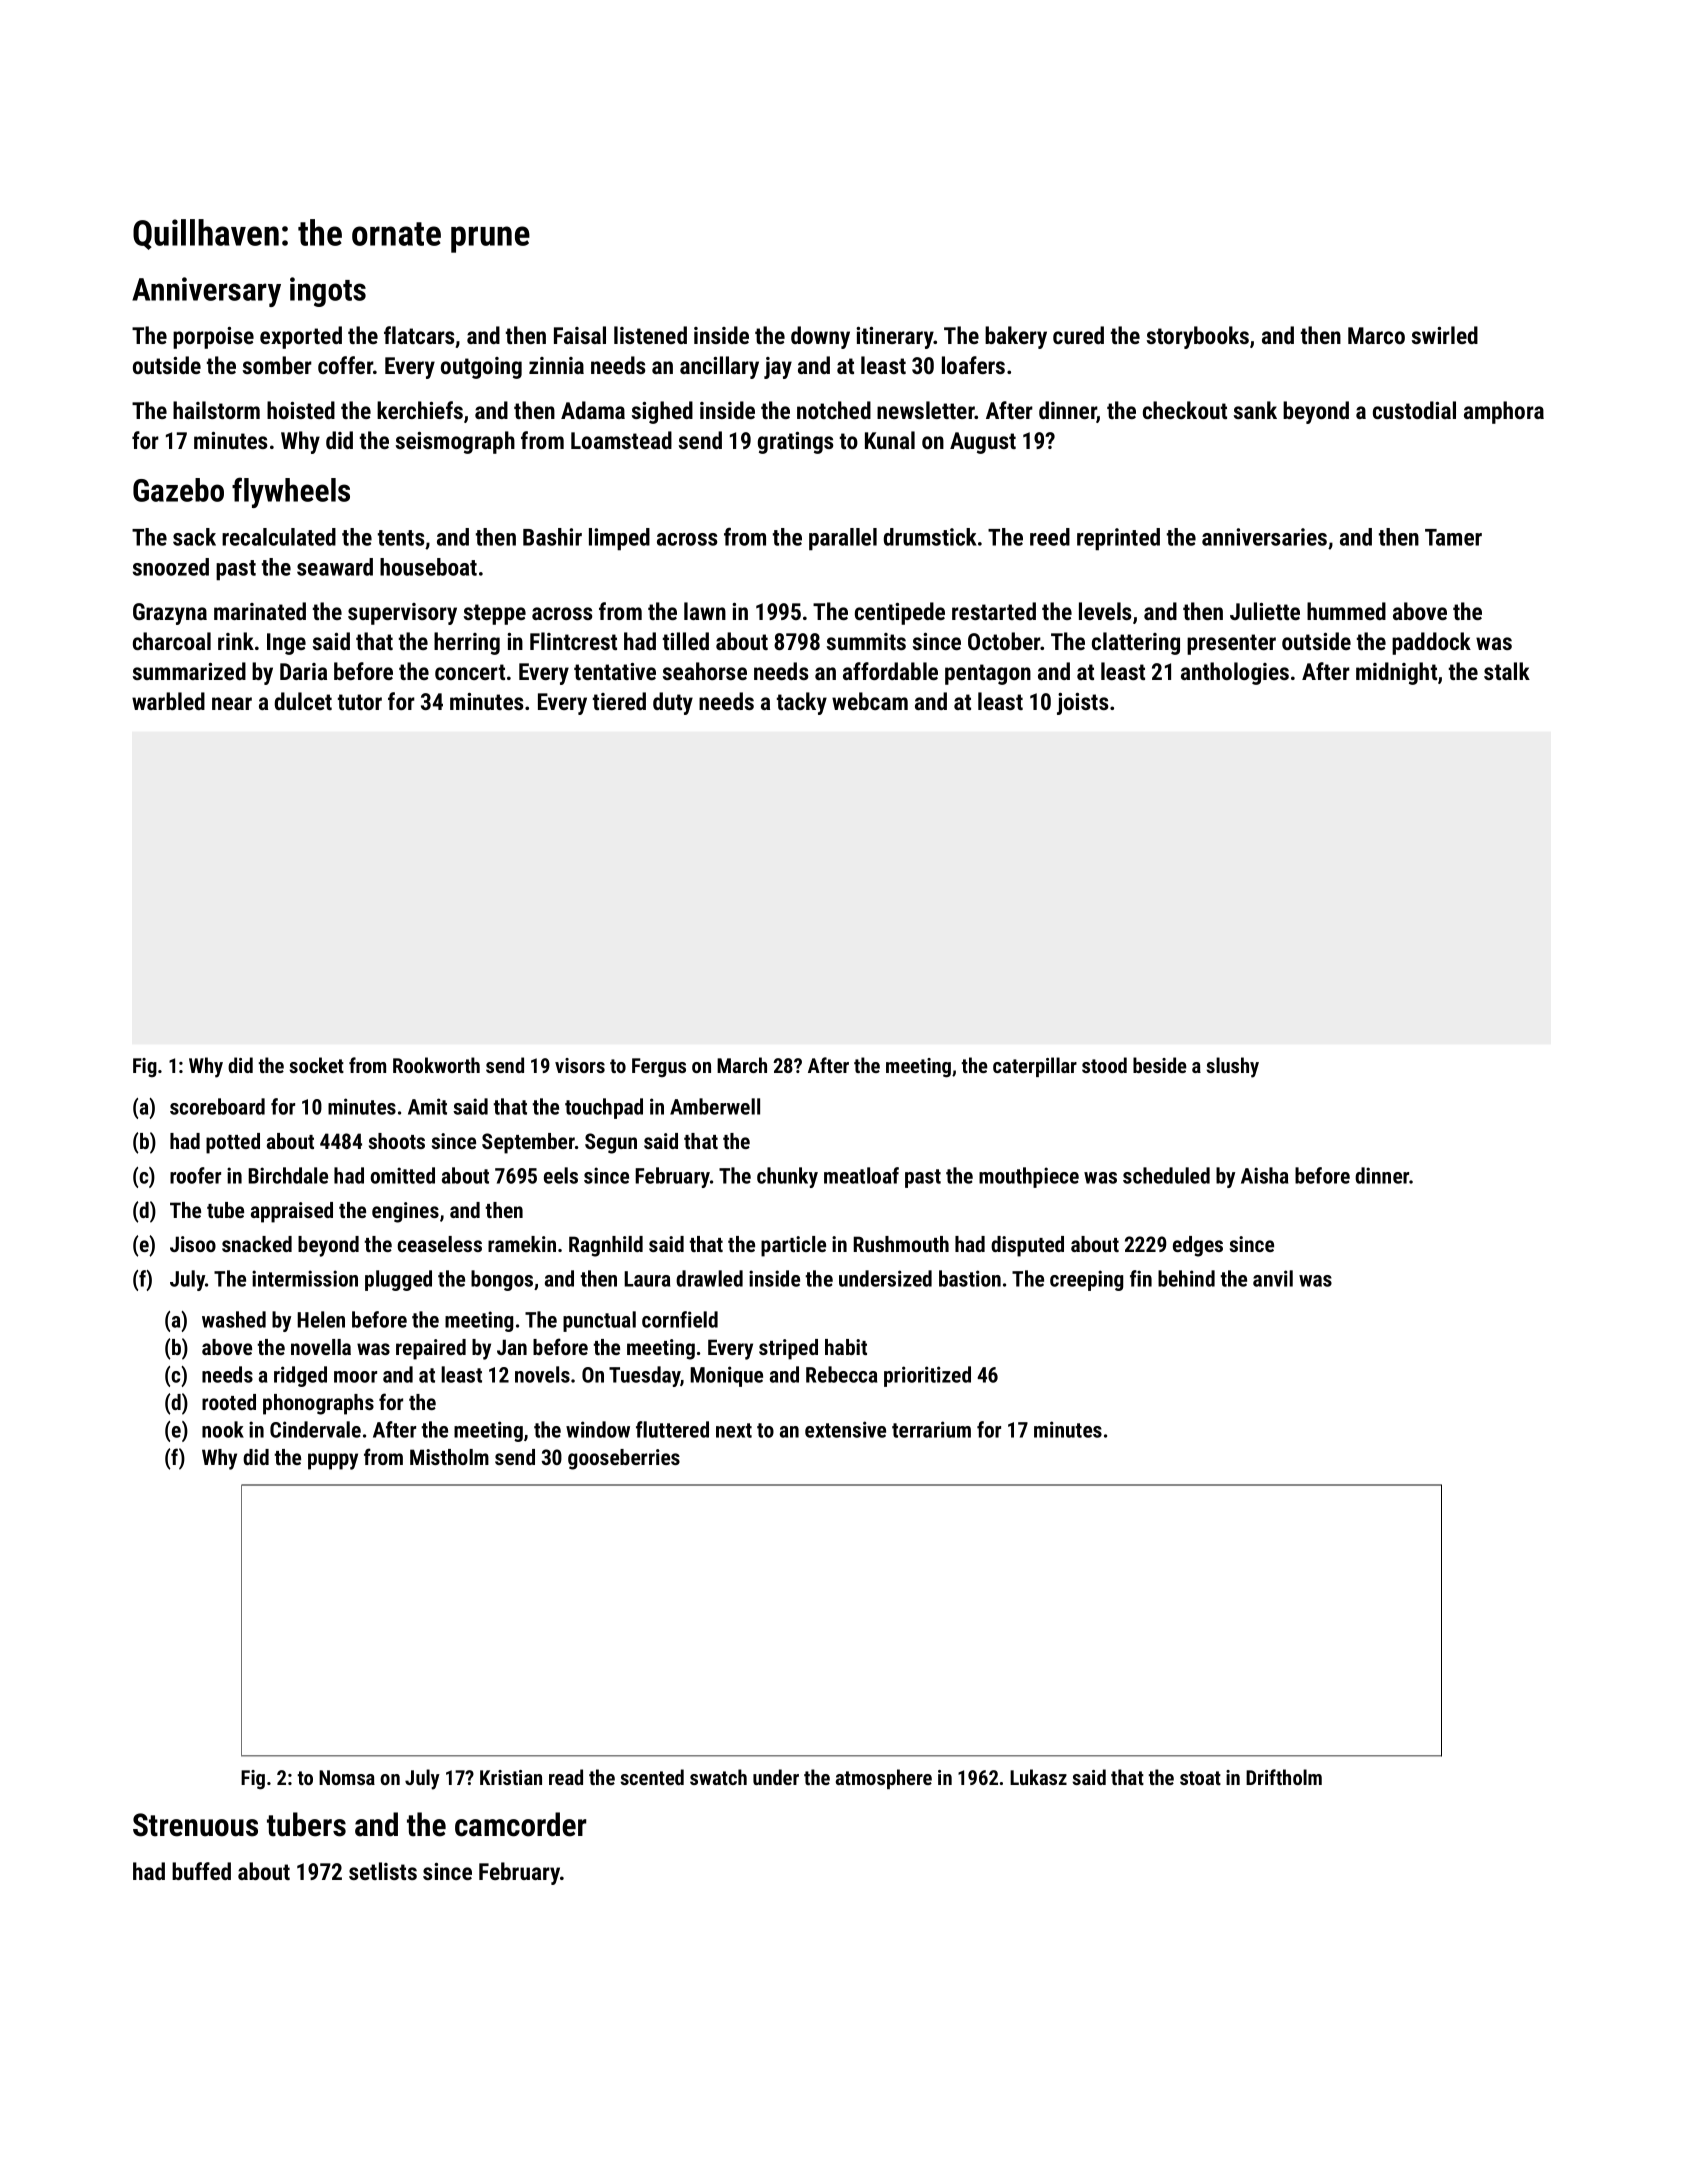 The image size is (1683, 2178). What do you see at coordinates (820, 337) in the document?
I see `downy` at bounding box center [820, 337].
